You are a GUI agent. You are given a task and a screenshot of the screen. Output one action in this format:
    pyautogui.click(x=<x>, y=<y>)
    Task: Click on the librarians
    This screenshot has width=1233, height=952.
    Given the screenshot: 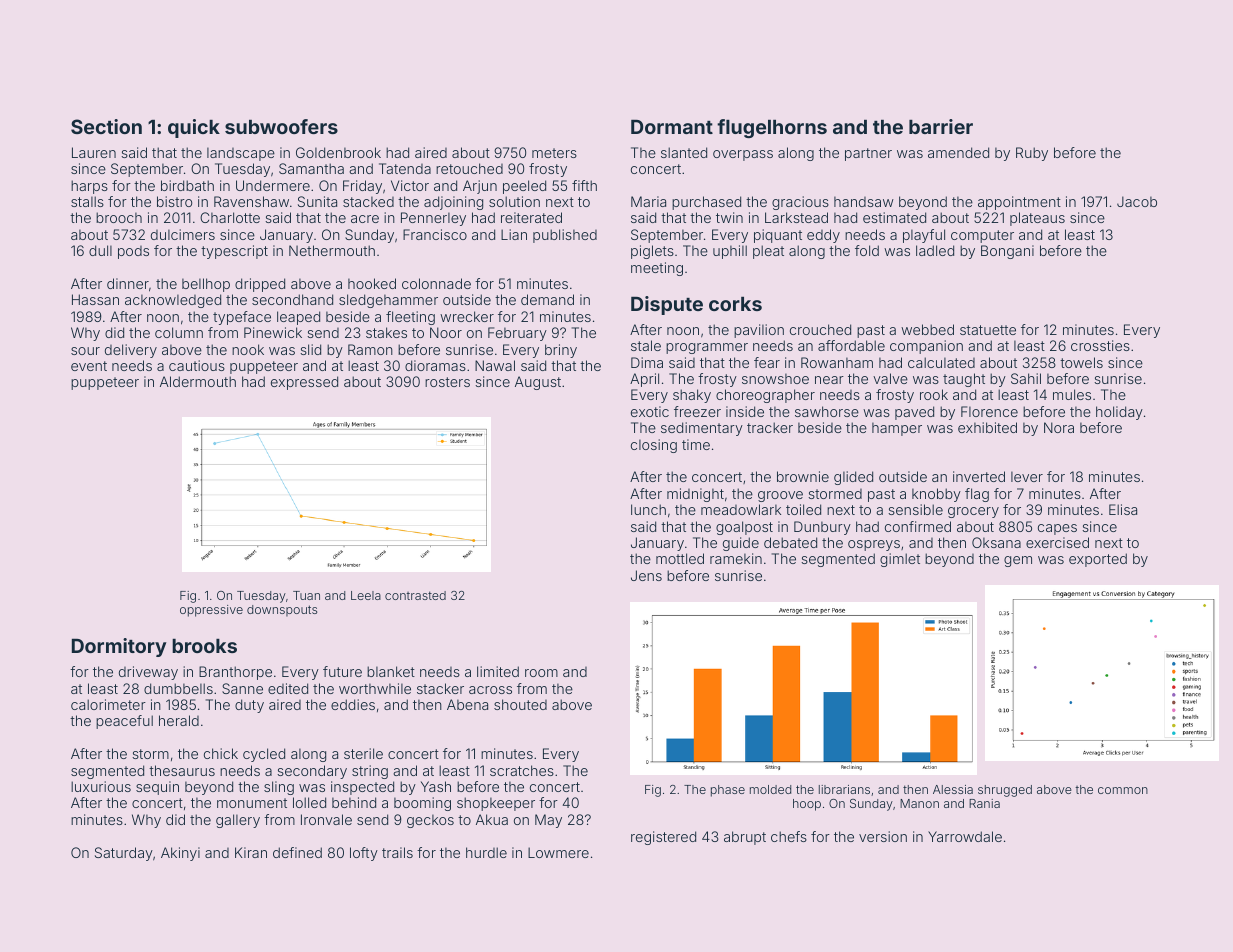 What is the action you would take?
    pyautogui.click(x=844, y=789)
